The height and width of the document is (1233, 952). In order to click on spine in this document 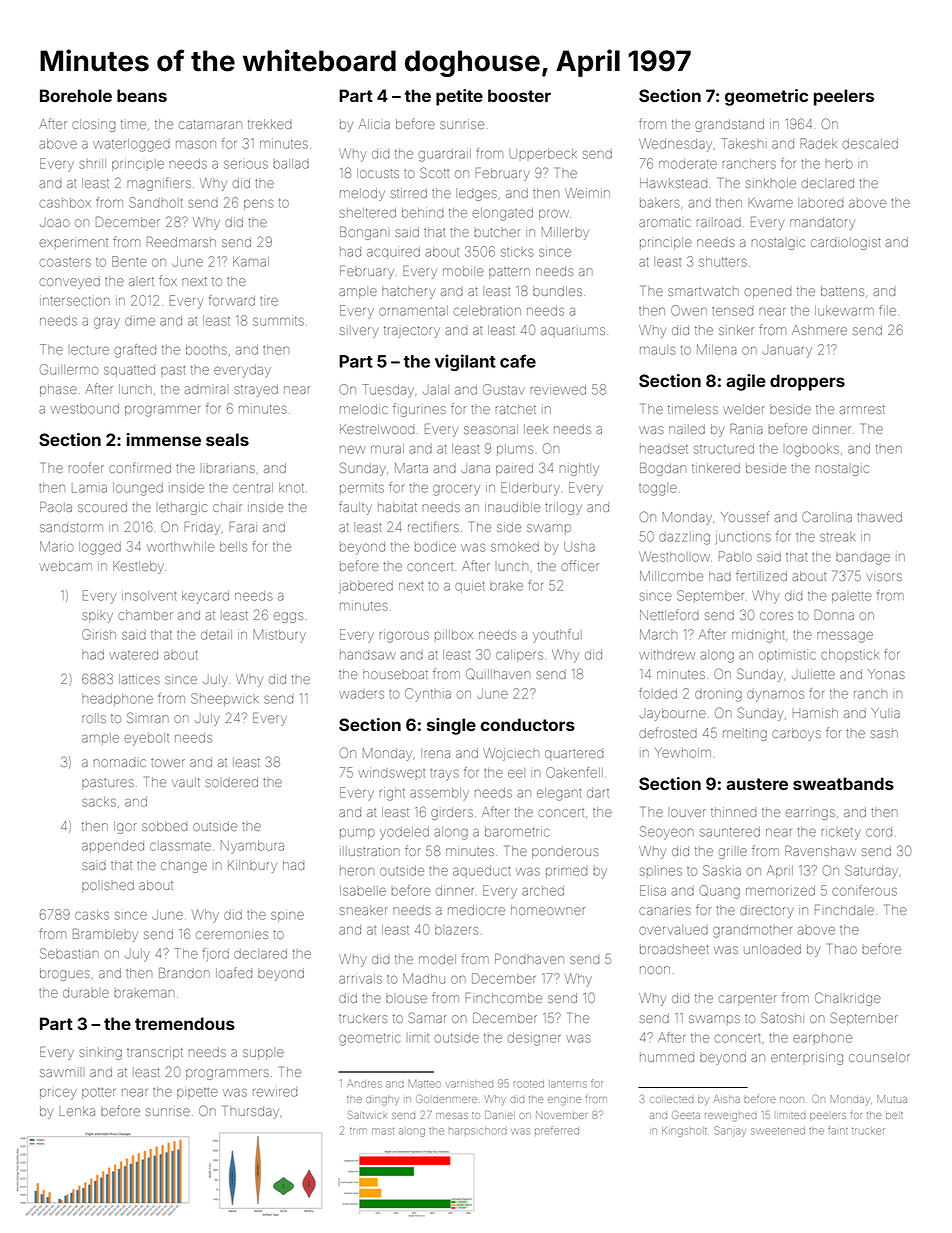, I will do `click(287, 916)`.
